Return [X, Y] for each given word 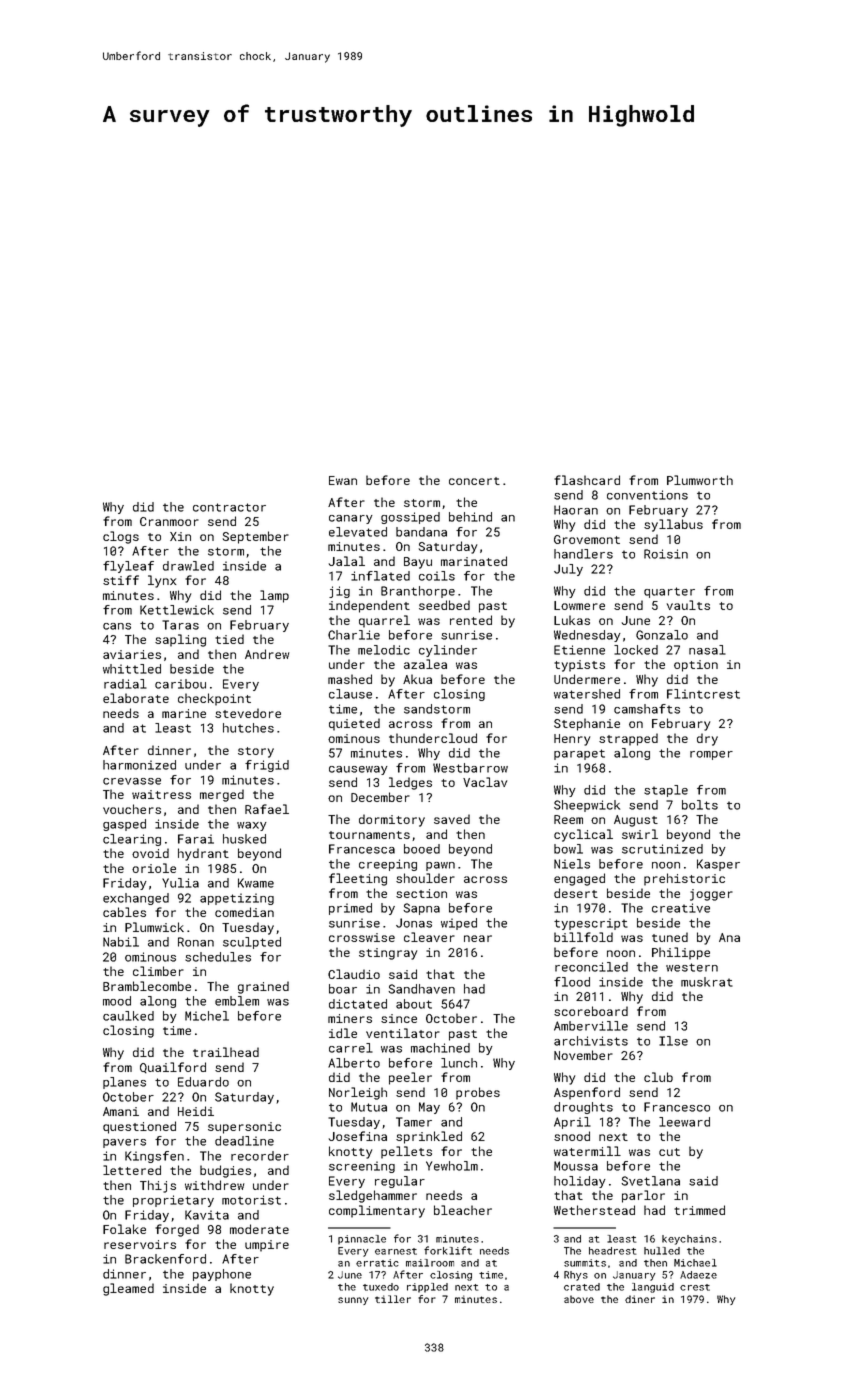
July [568, 570]
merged [222, 795]
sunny [353, 1301]
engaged [579, 879]
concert [474, 481]
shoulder [425, 878]
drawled [188, 566]
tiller [393, 1299]
